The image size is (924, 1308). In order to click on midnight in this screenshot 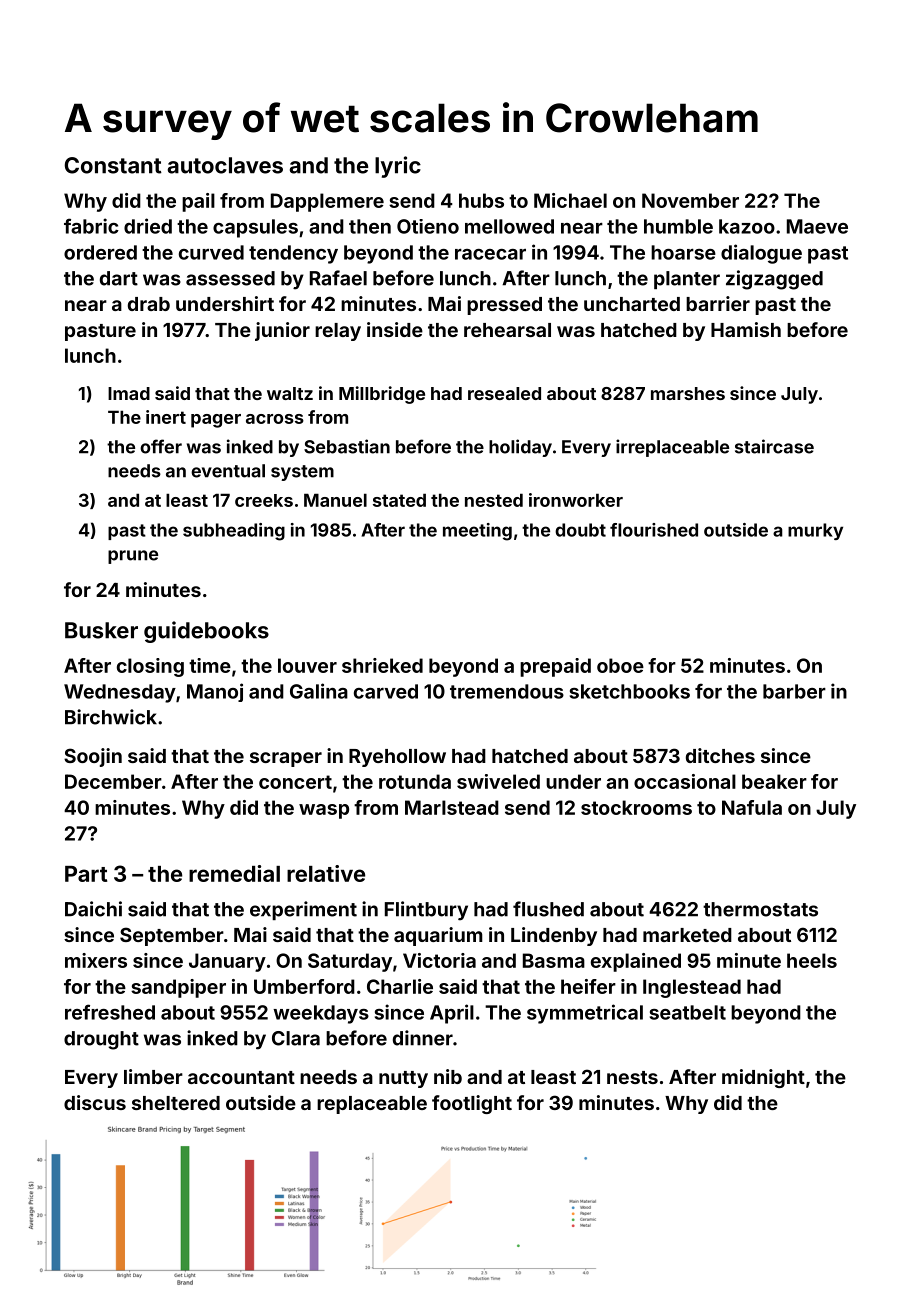, I will do `click(763, 1078)`.
